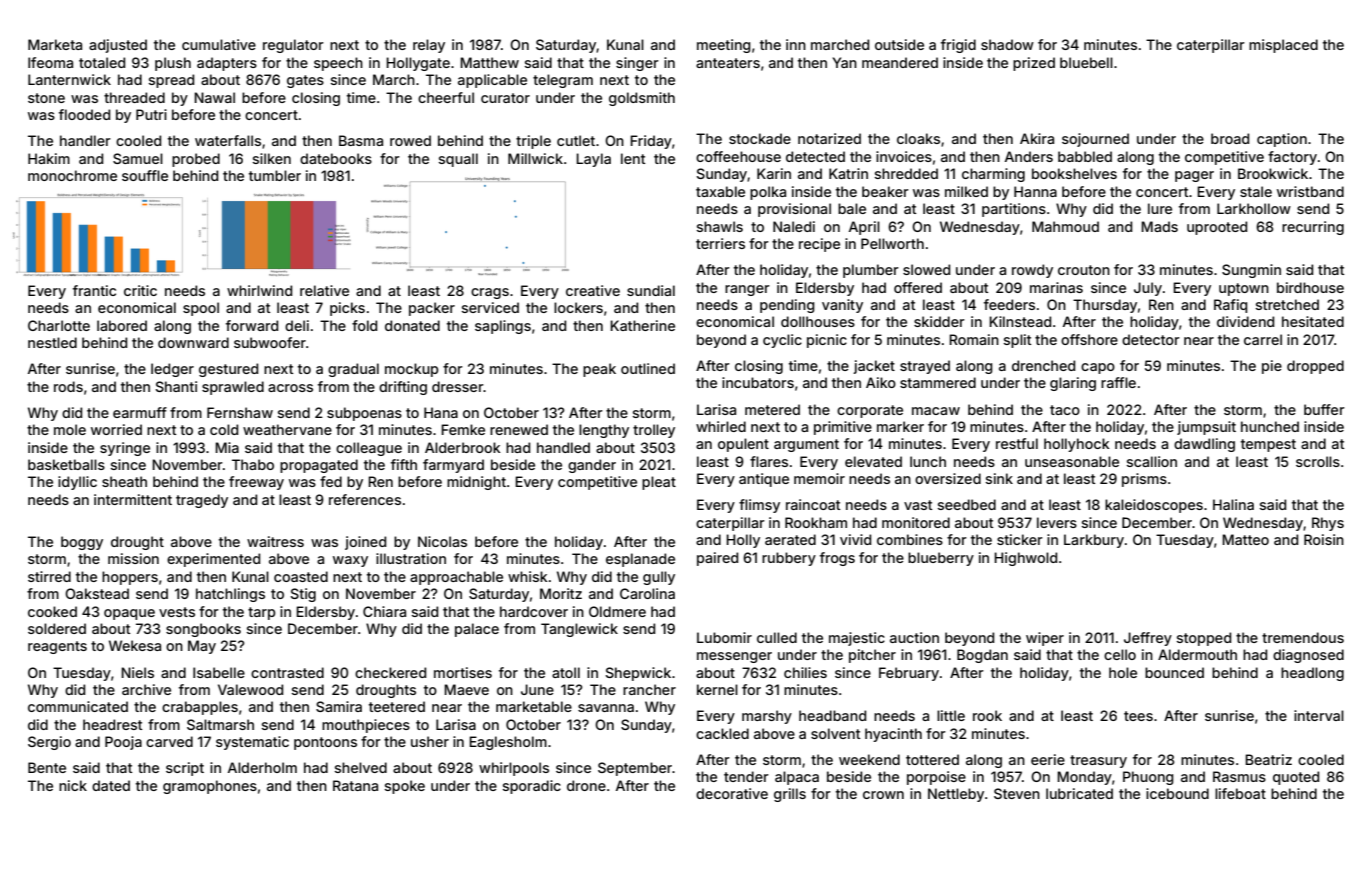 This screenshot has height=887, width=1372. What do you see at coordinates (1283, 46) in the screenshot?
I see `misplaced` at bounding box center [1283, 46].
